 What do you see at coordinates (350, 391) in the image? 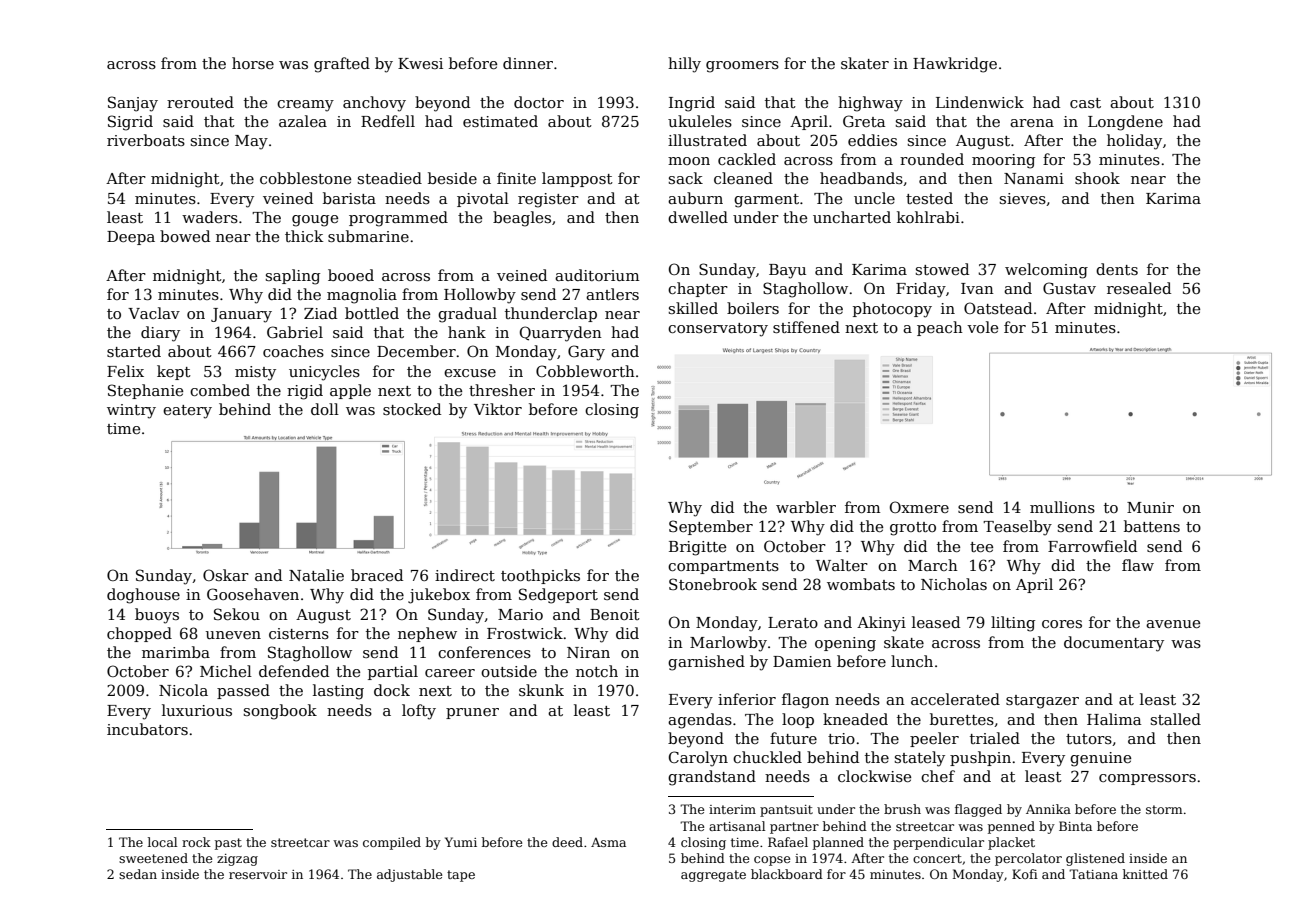
I see `apple` at bounding box center [350, 391].
